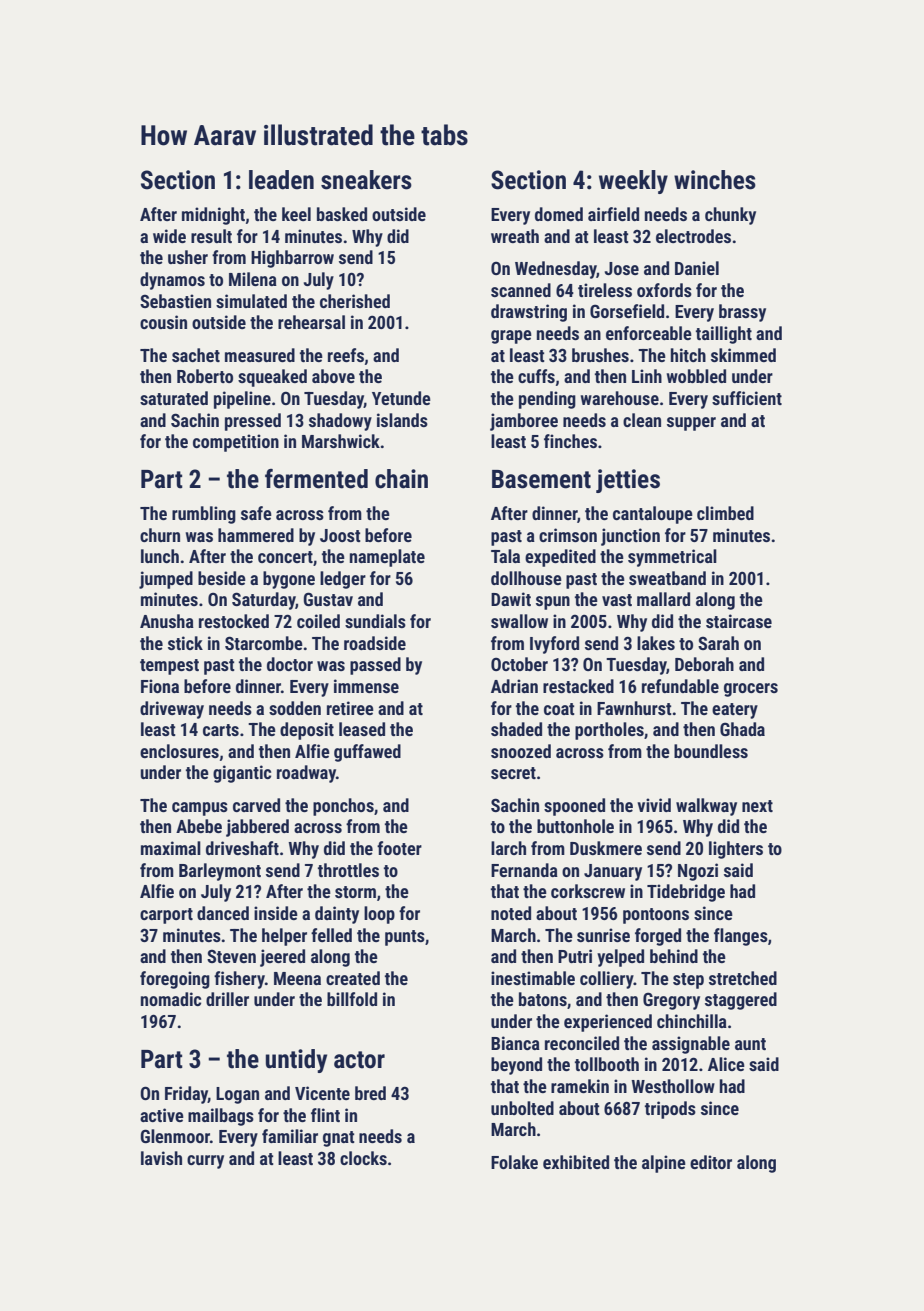  Describe the element at coordinates (402, 420) in the screenshot. I see `islands` at that location.
